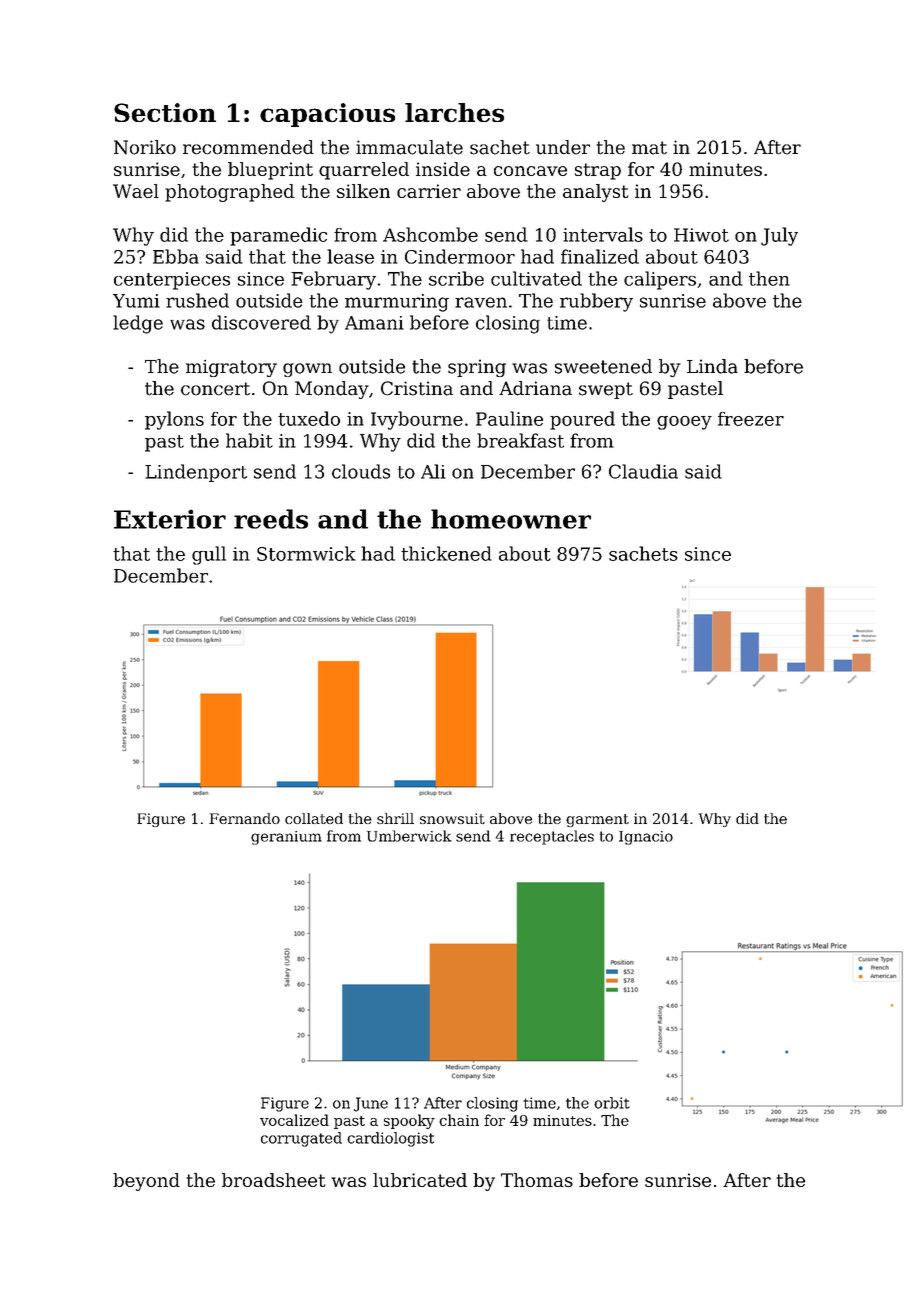 This document has width=924, height=1308. I want to click on strap, so click(598, 171).
